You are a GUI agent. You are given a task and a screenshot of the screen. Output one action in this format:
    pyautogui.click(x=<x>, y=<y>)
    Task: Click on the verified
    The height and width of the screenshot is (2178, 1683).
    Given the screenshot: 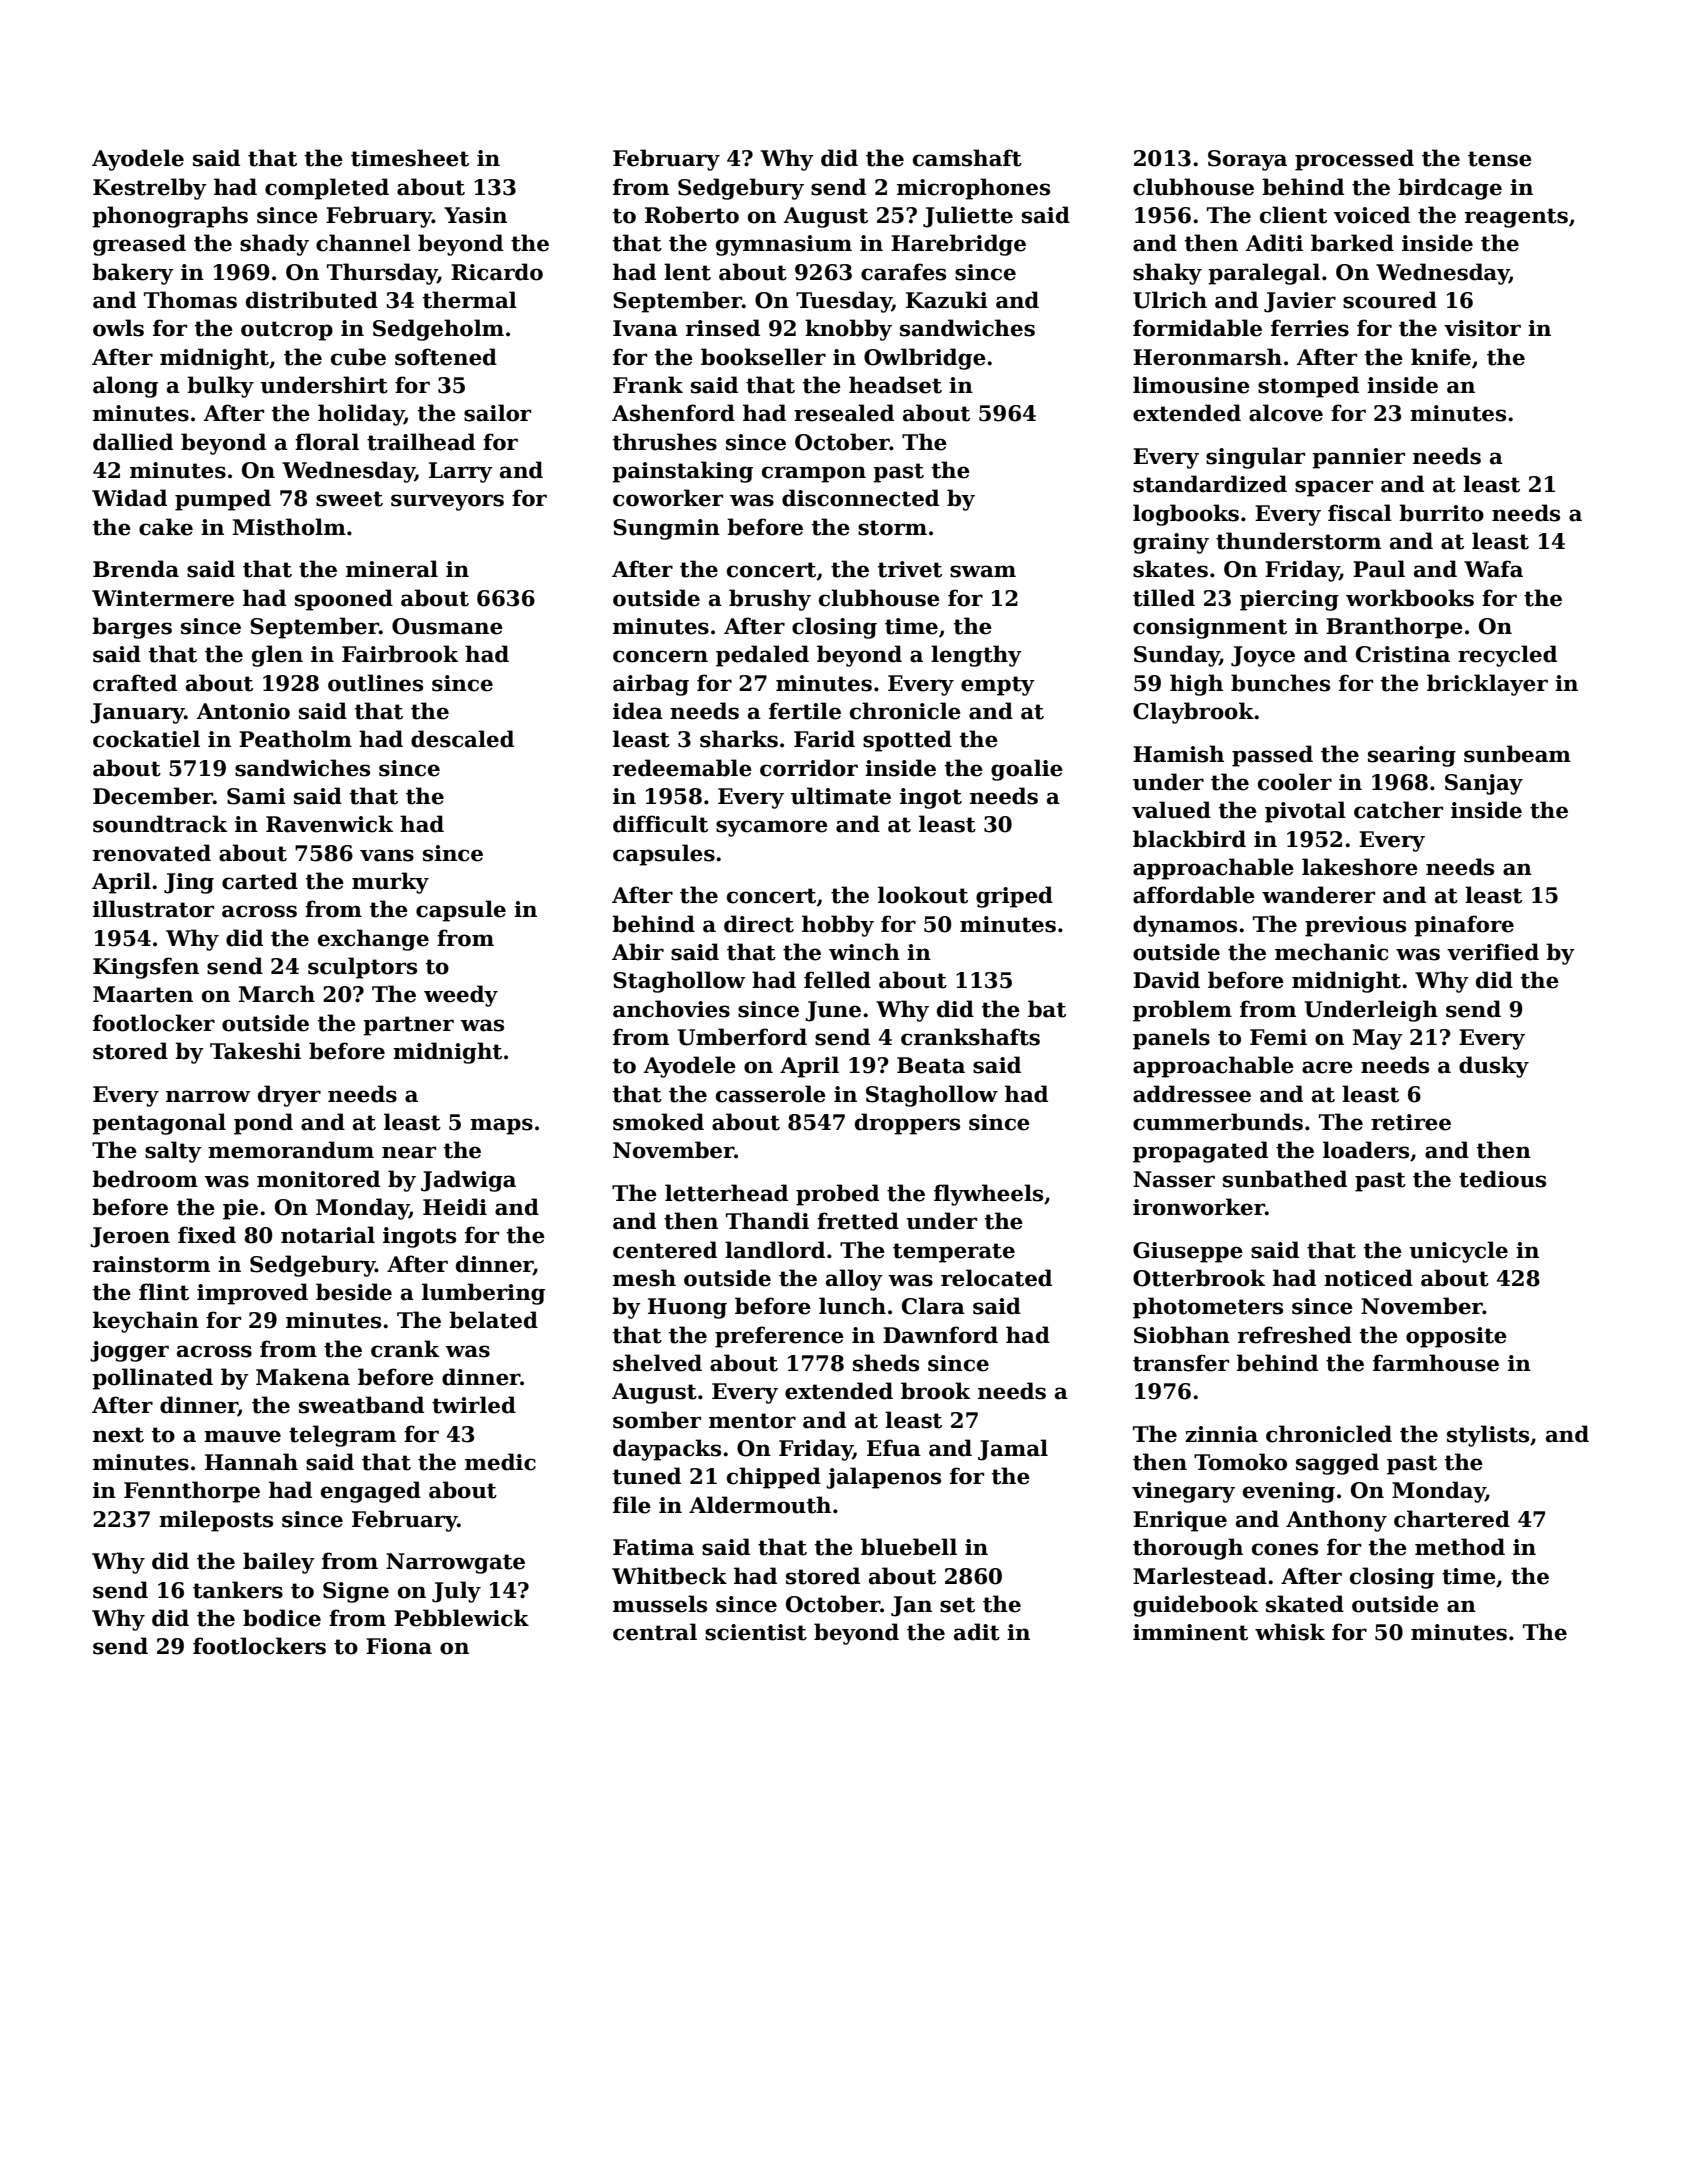 What is the action you would take?
    pyautogui.click(x=1493, y=952)
